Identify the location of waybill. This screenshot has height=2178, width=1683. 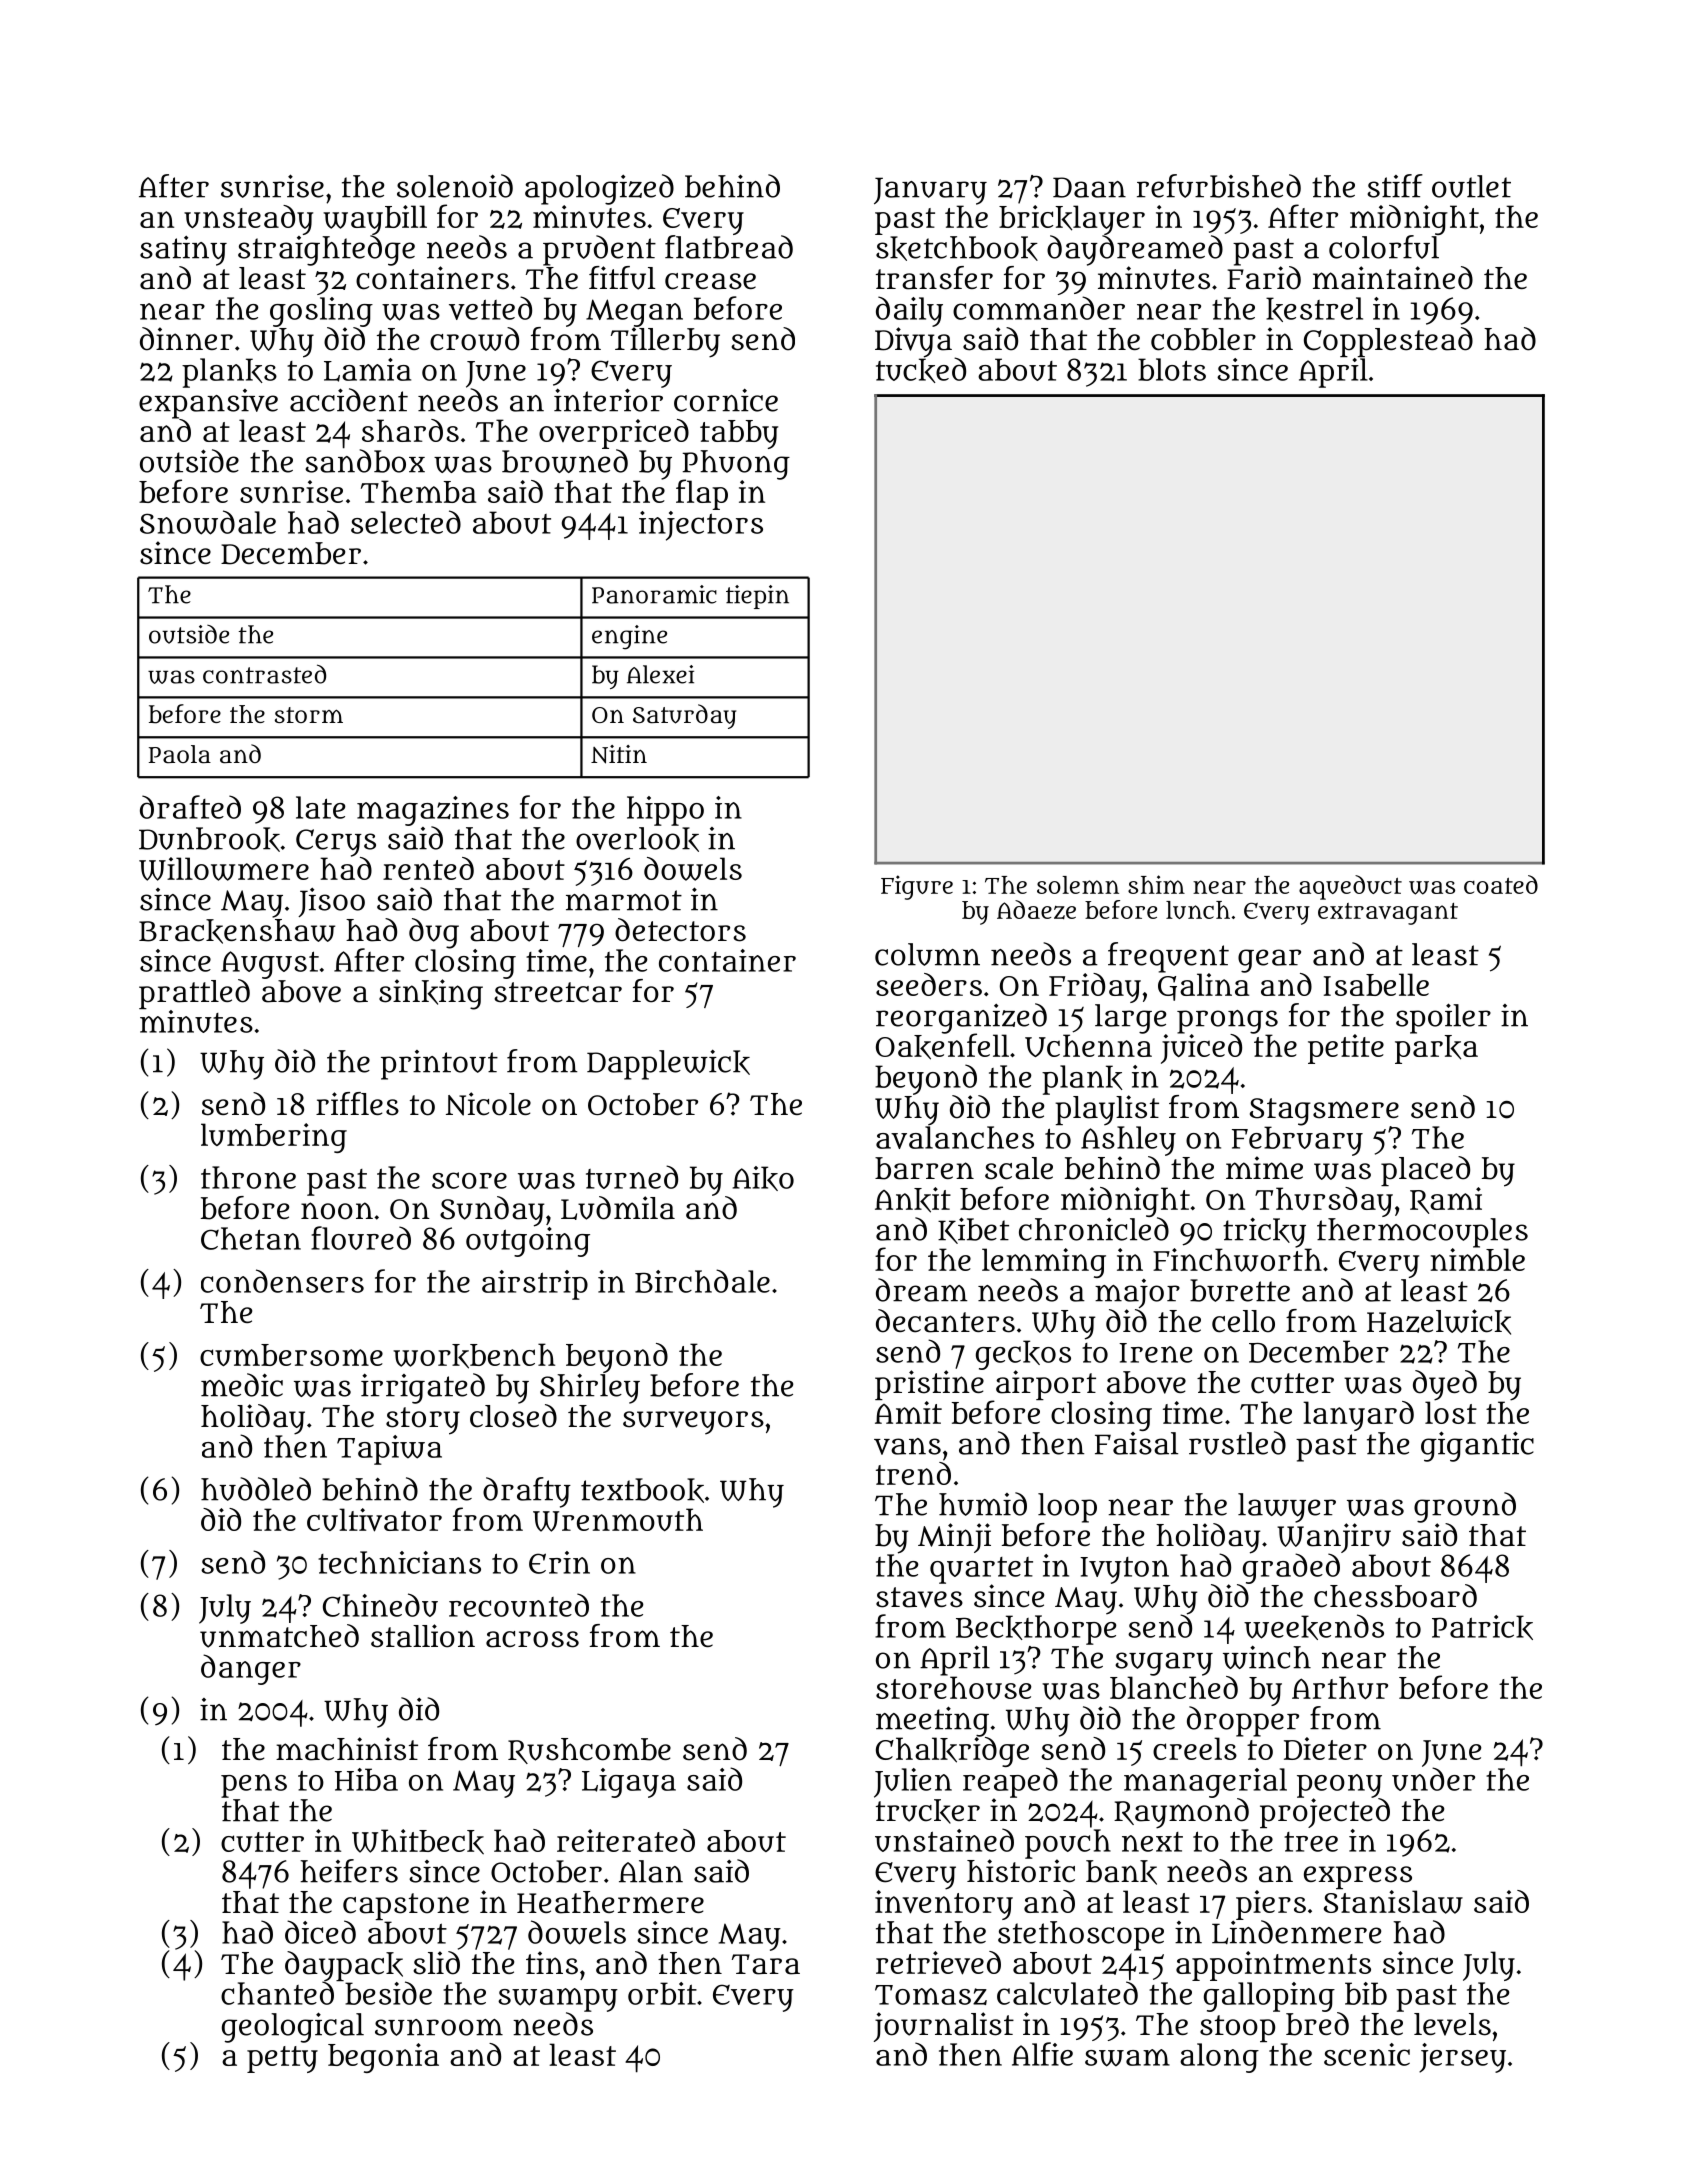
(375, 220).
